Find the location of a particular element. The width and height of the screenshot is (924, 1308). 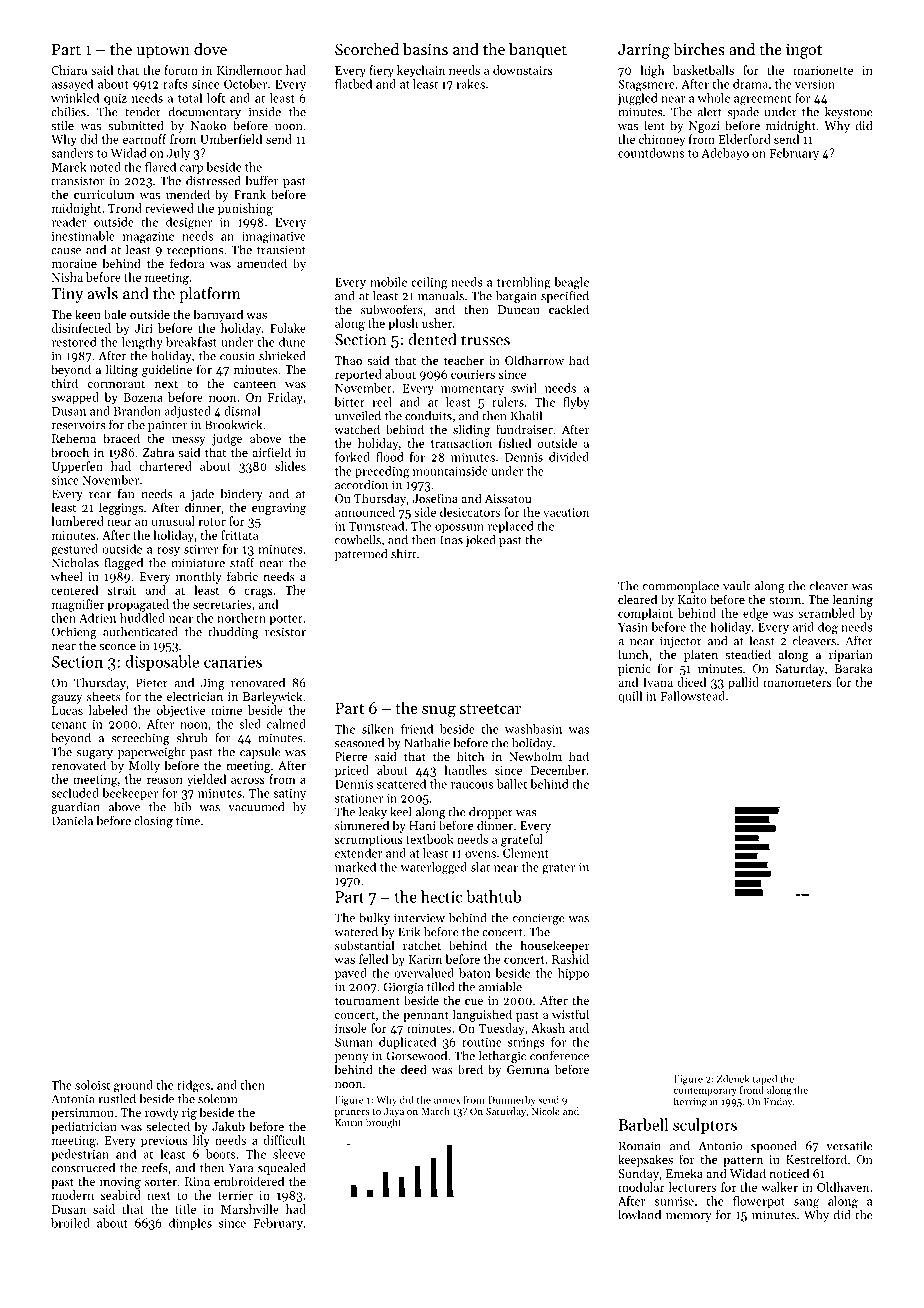

ingot is located at coordinates (804, 51).
